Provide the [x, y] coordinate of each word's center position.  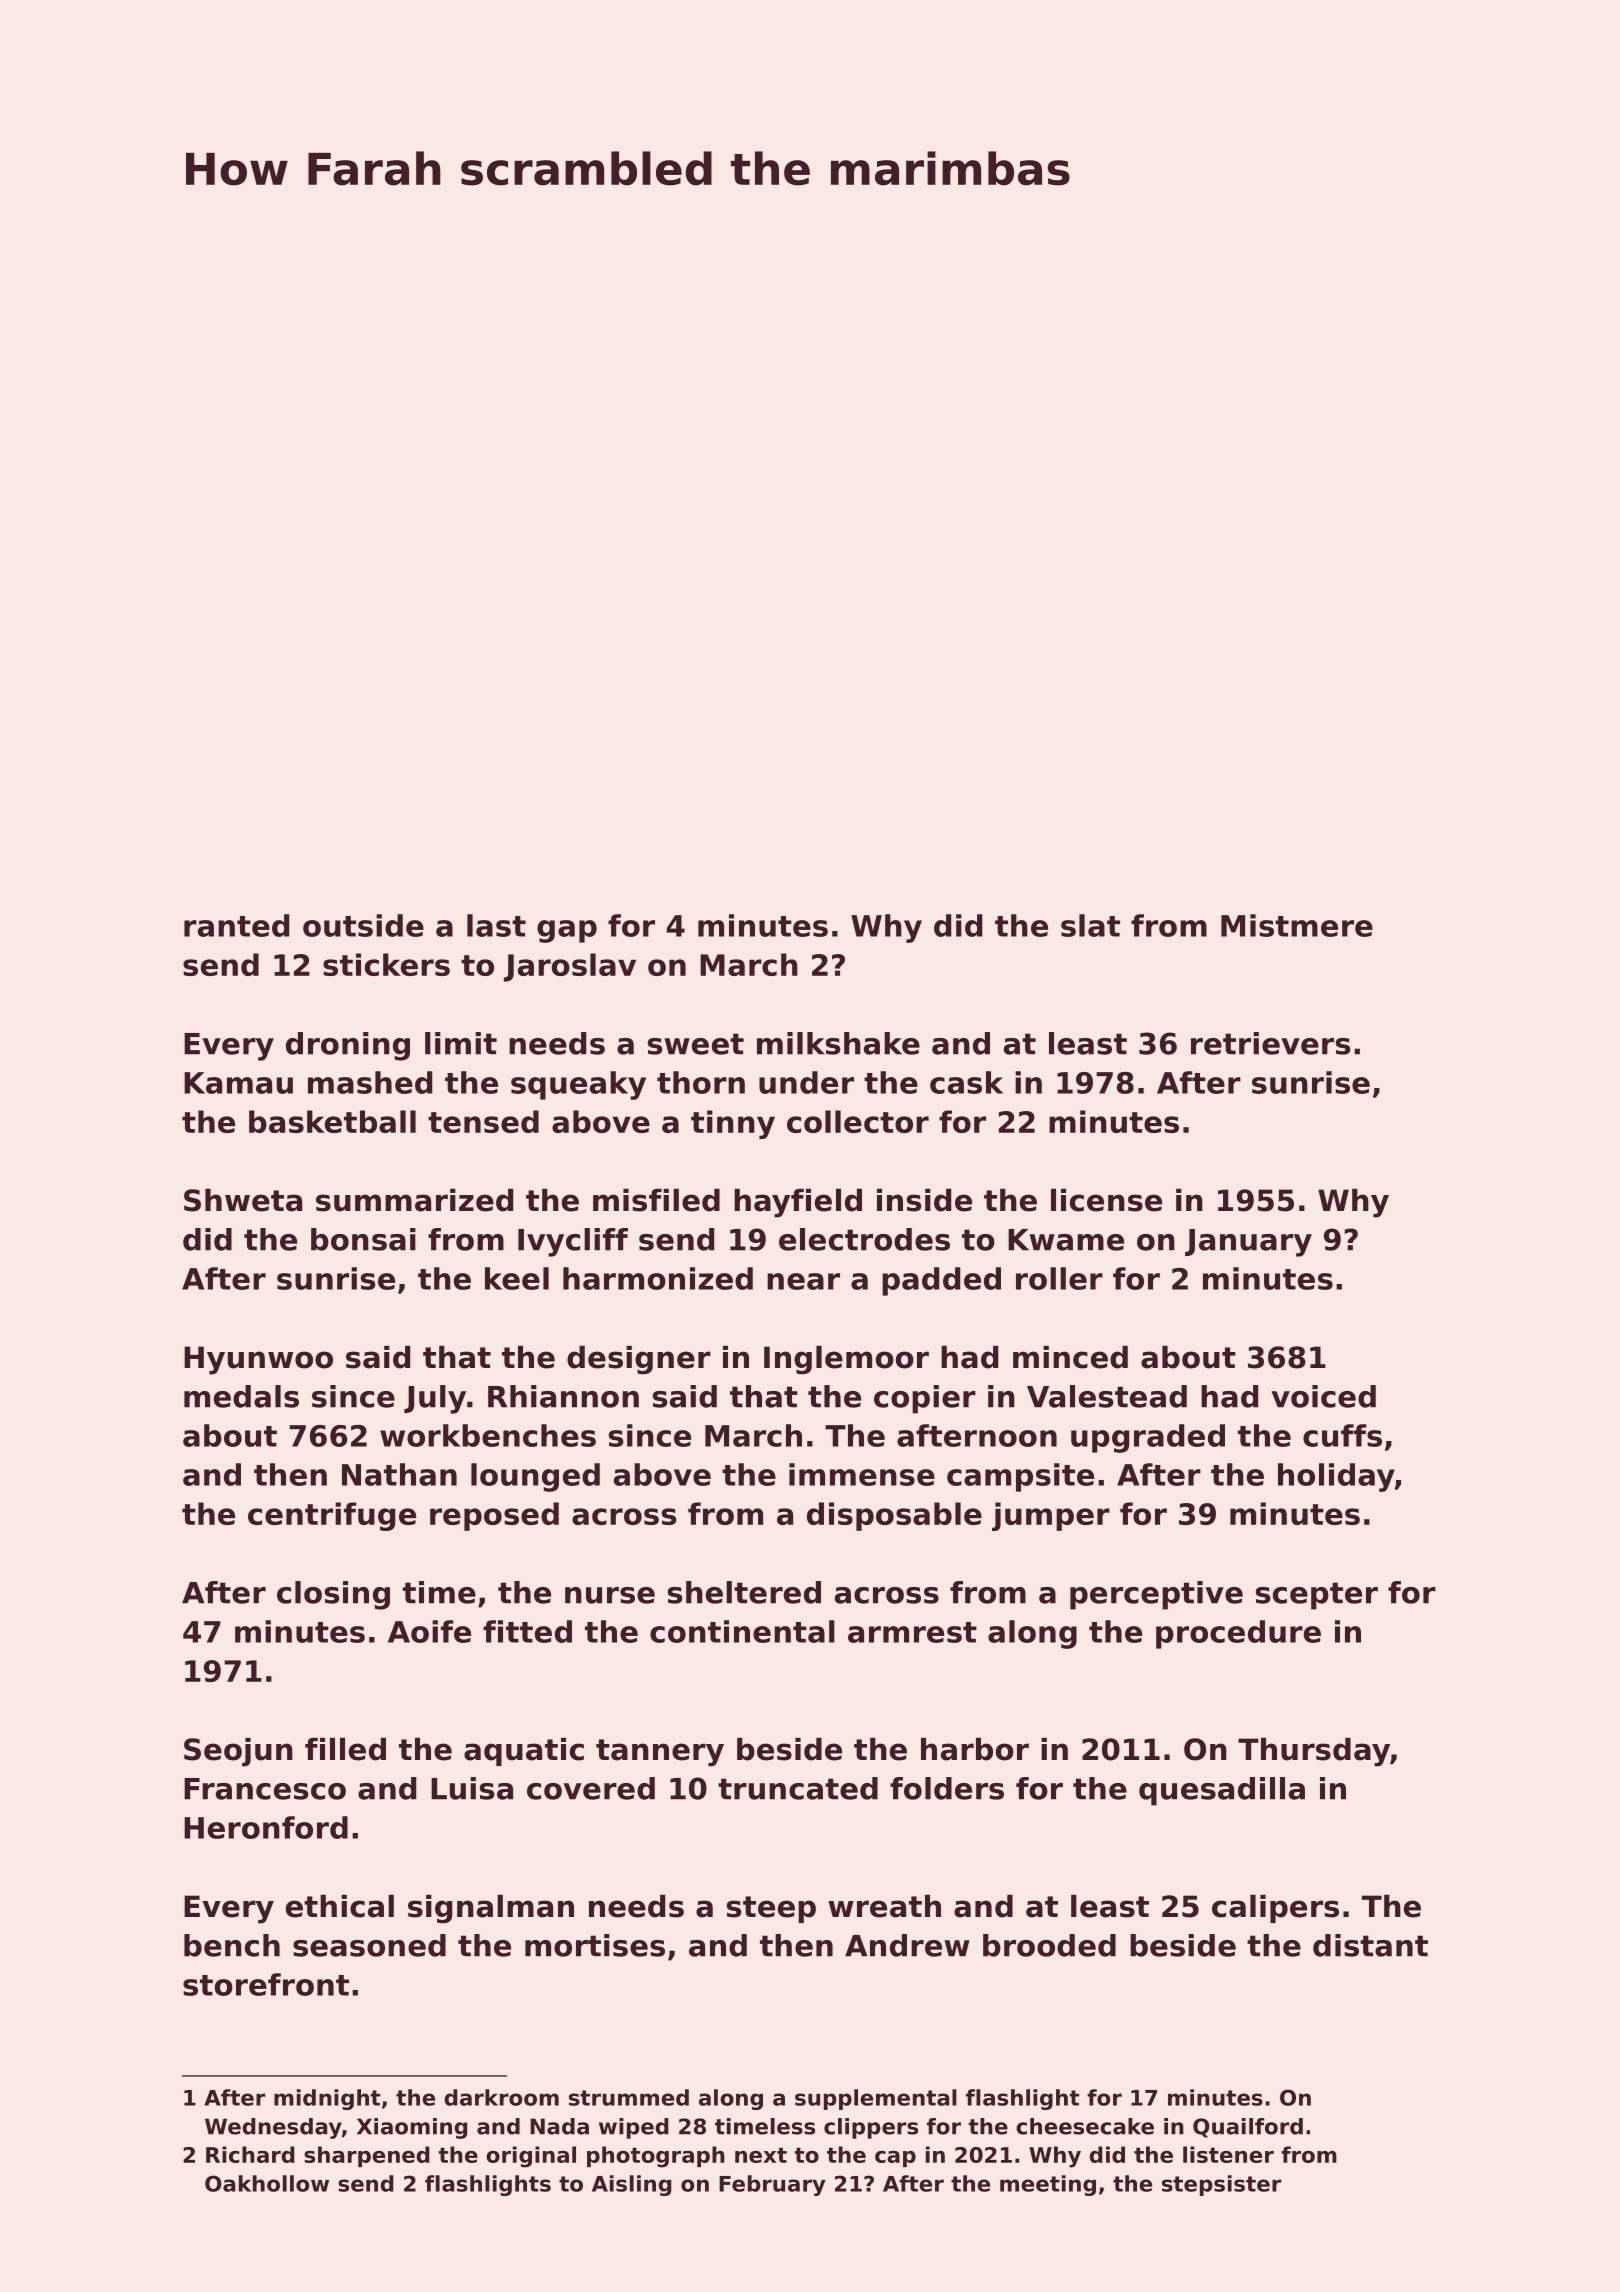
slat [1090, 925]
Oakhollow [267, 2183]
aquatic [524, 1752]
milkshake [838, 1043]
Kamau [238, 1083]
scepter [1317, 1596]
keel [517, 1278]
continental [742, 1631]
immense [862, 1474]
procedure [1238, 1634]
